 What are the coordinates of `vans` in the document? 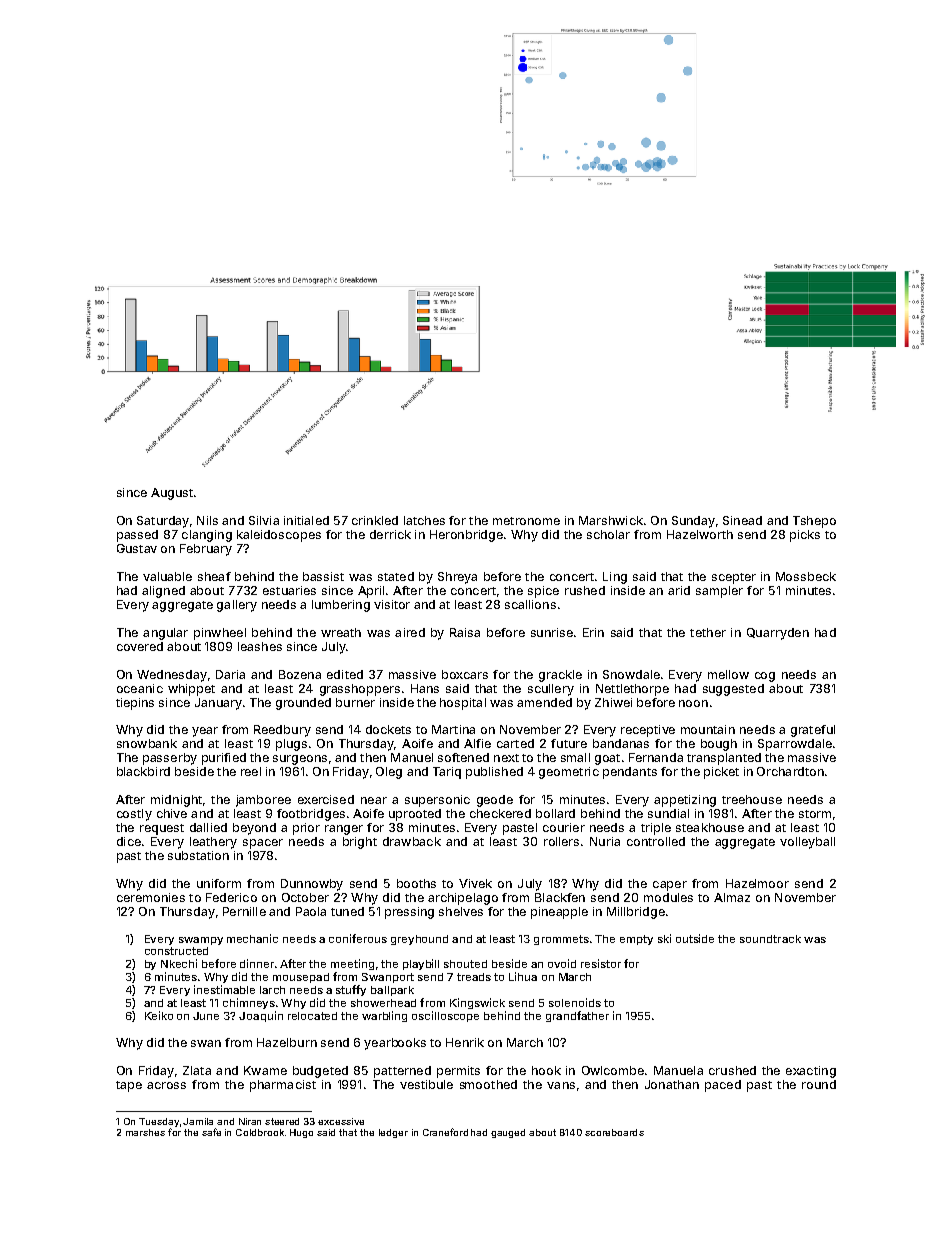 It's located at (561, 1085).
